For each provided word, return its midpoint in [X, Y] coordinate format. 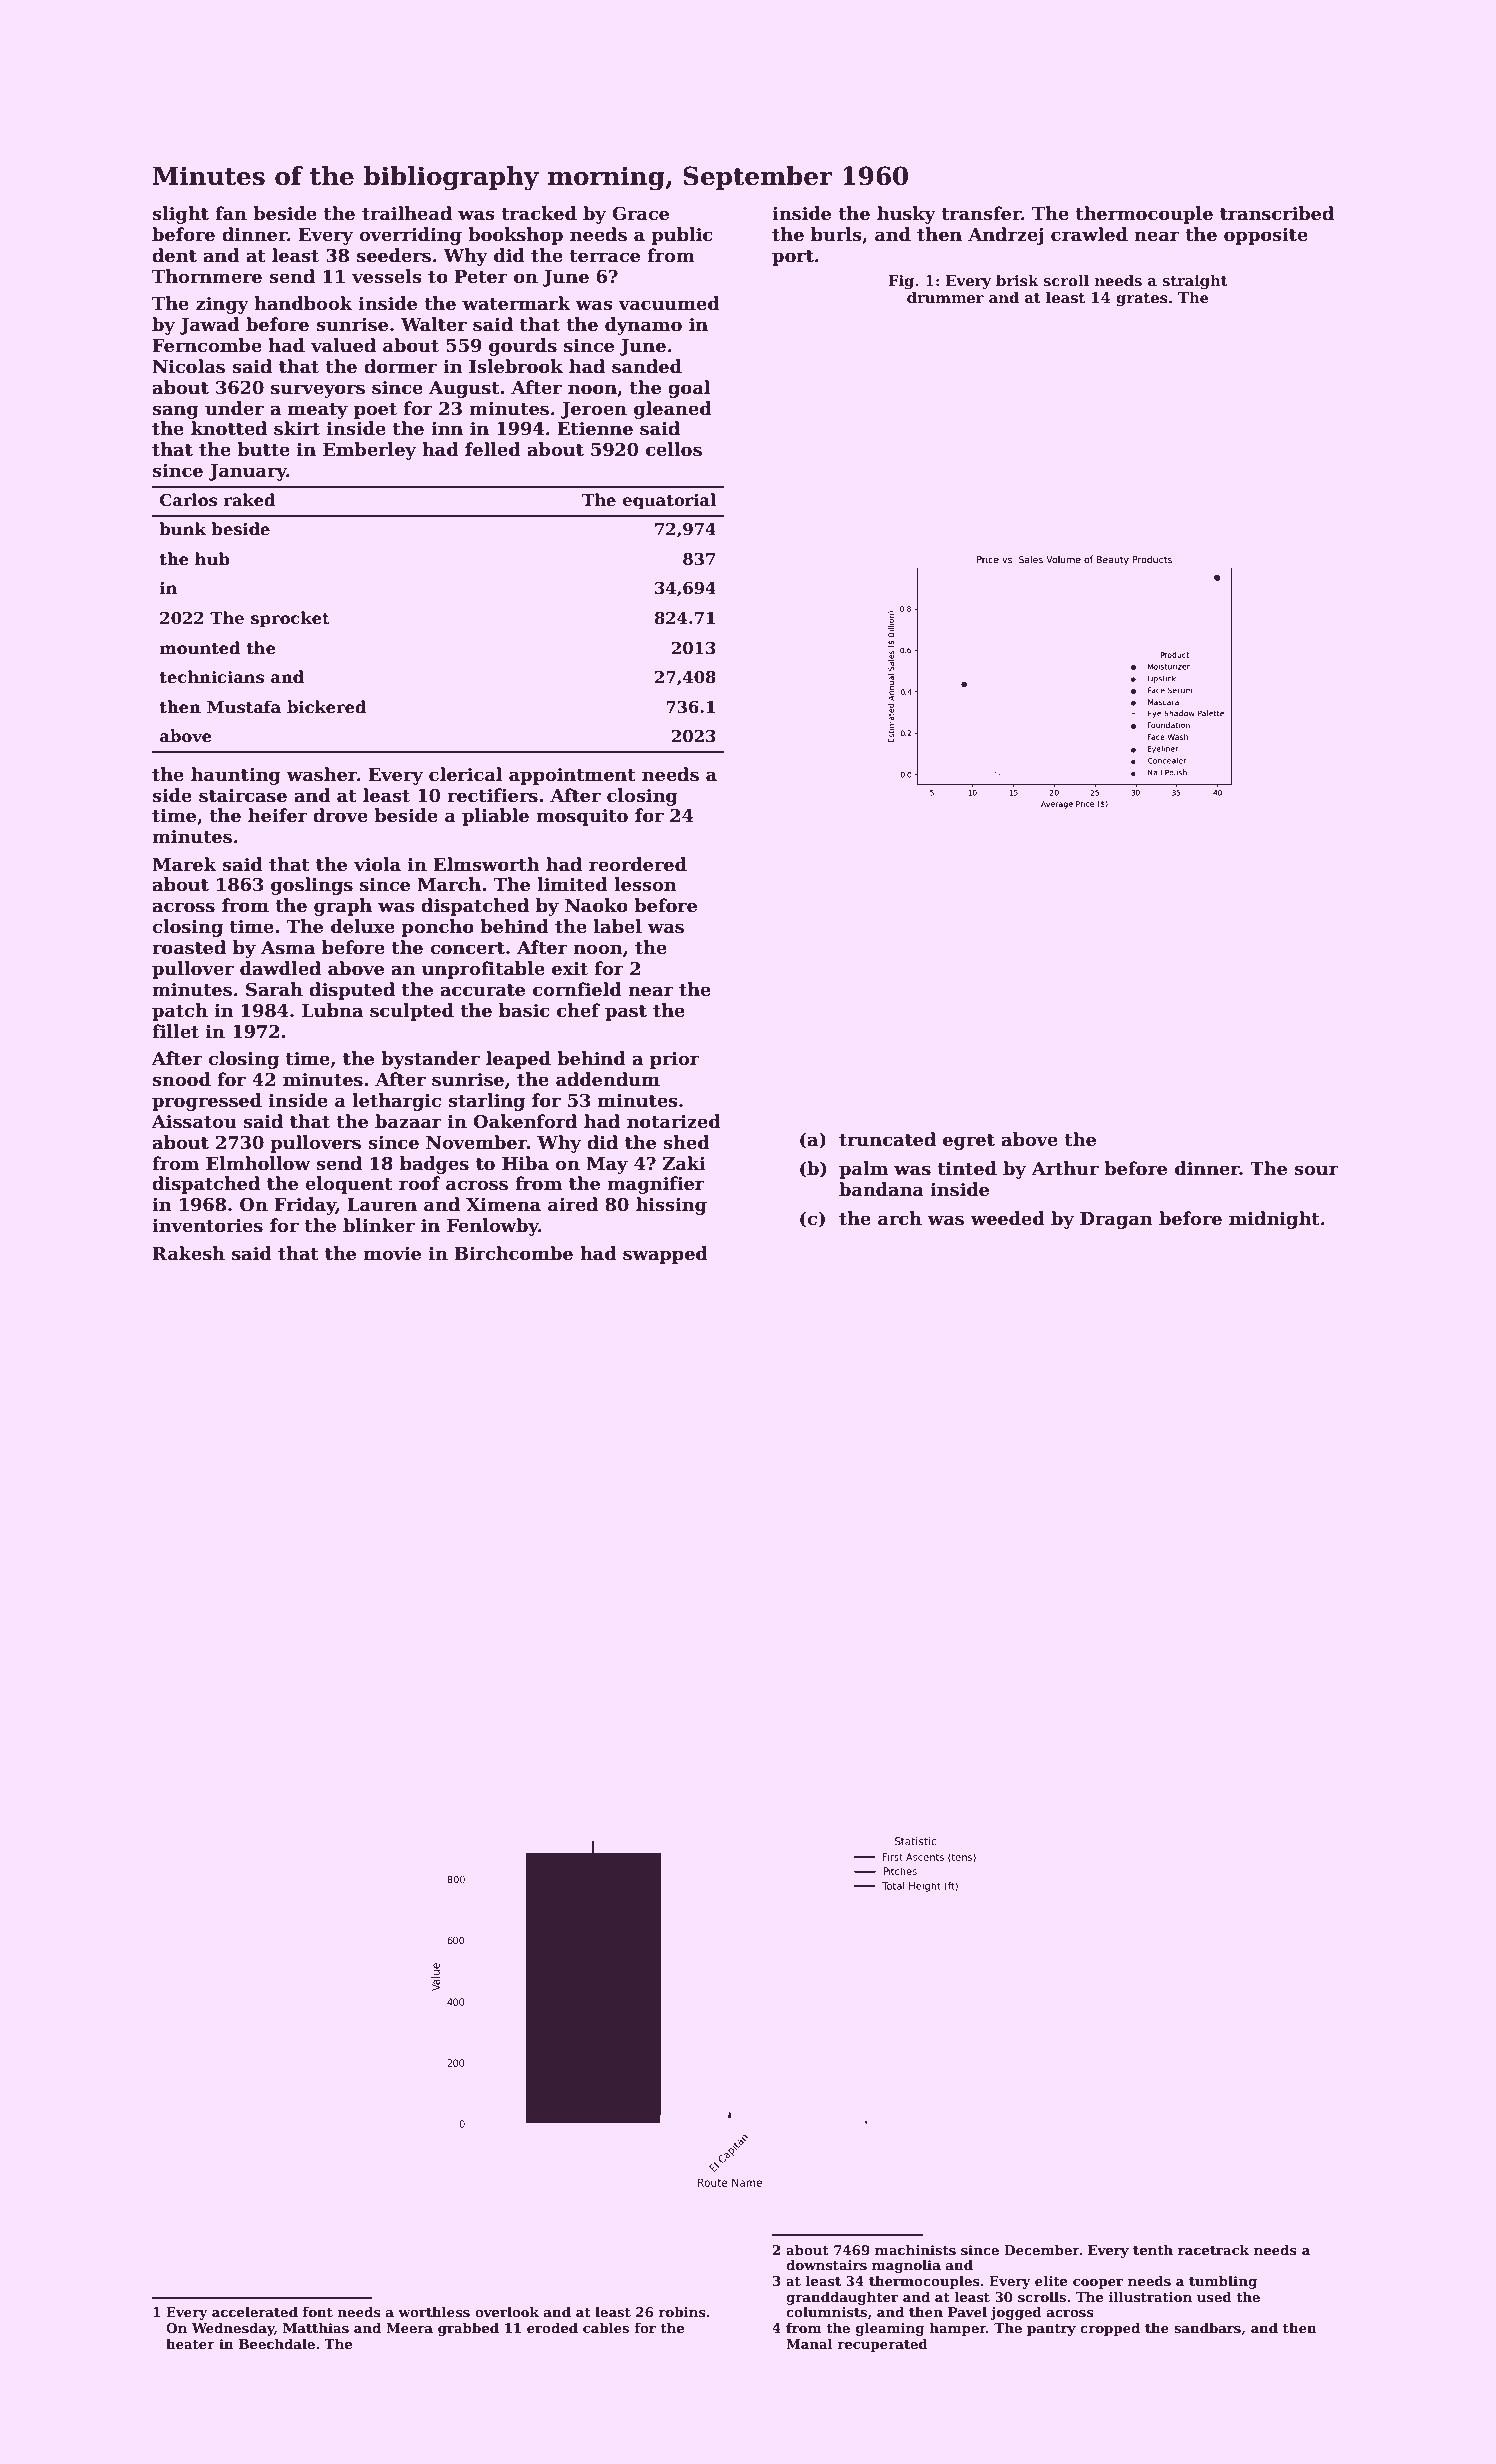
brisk [1017, 280]
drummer [945, 297]
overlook [507, 2312]
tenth [1153, 2250]
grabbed [468, 2329]
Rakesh [188, 1253]
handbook [303, 303]
